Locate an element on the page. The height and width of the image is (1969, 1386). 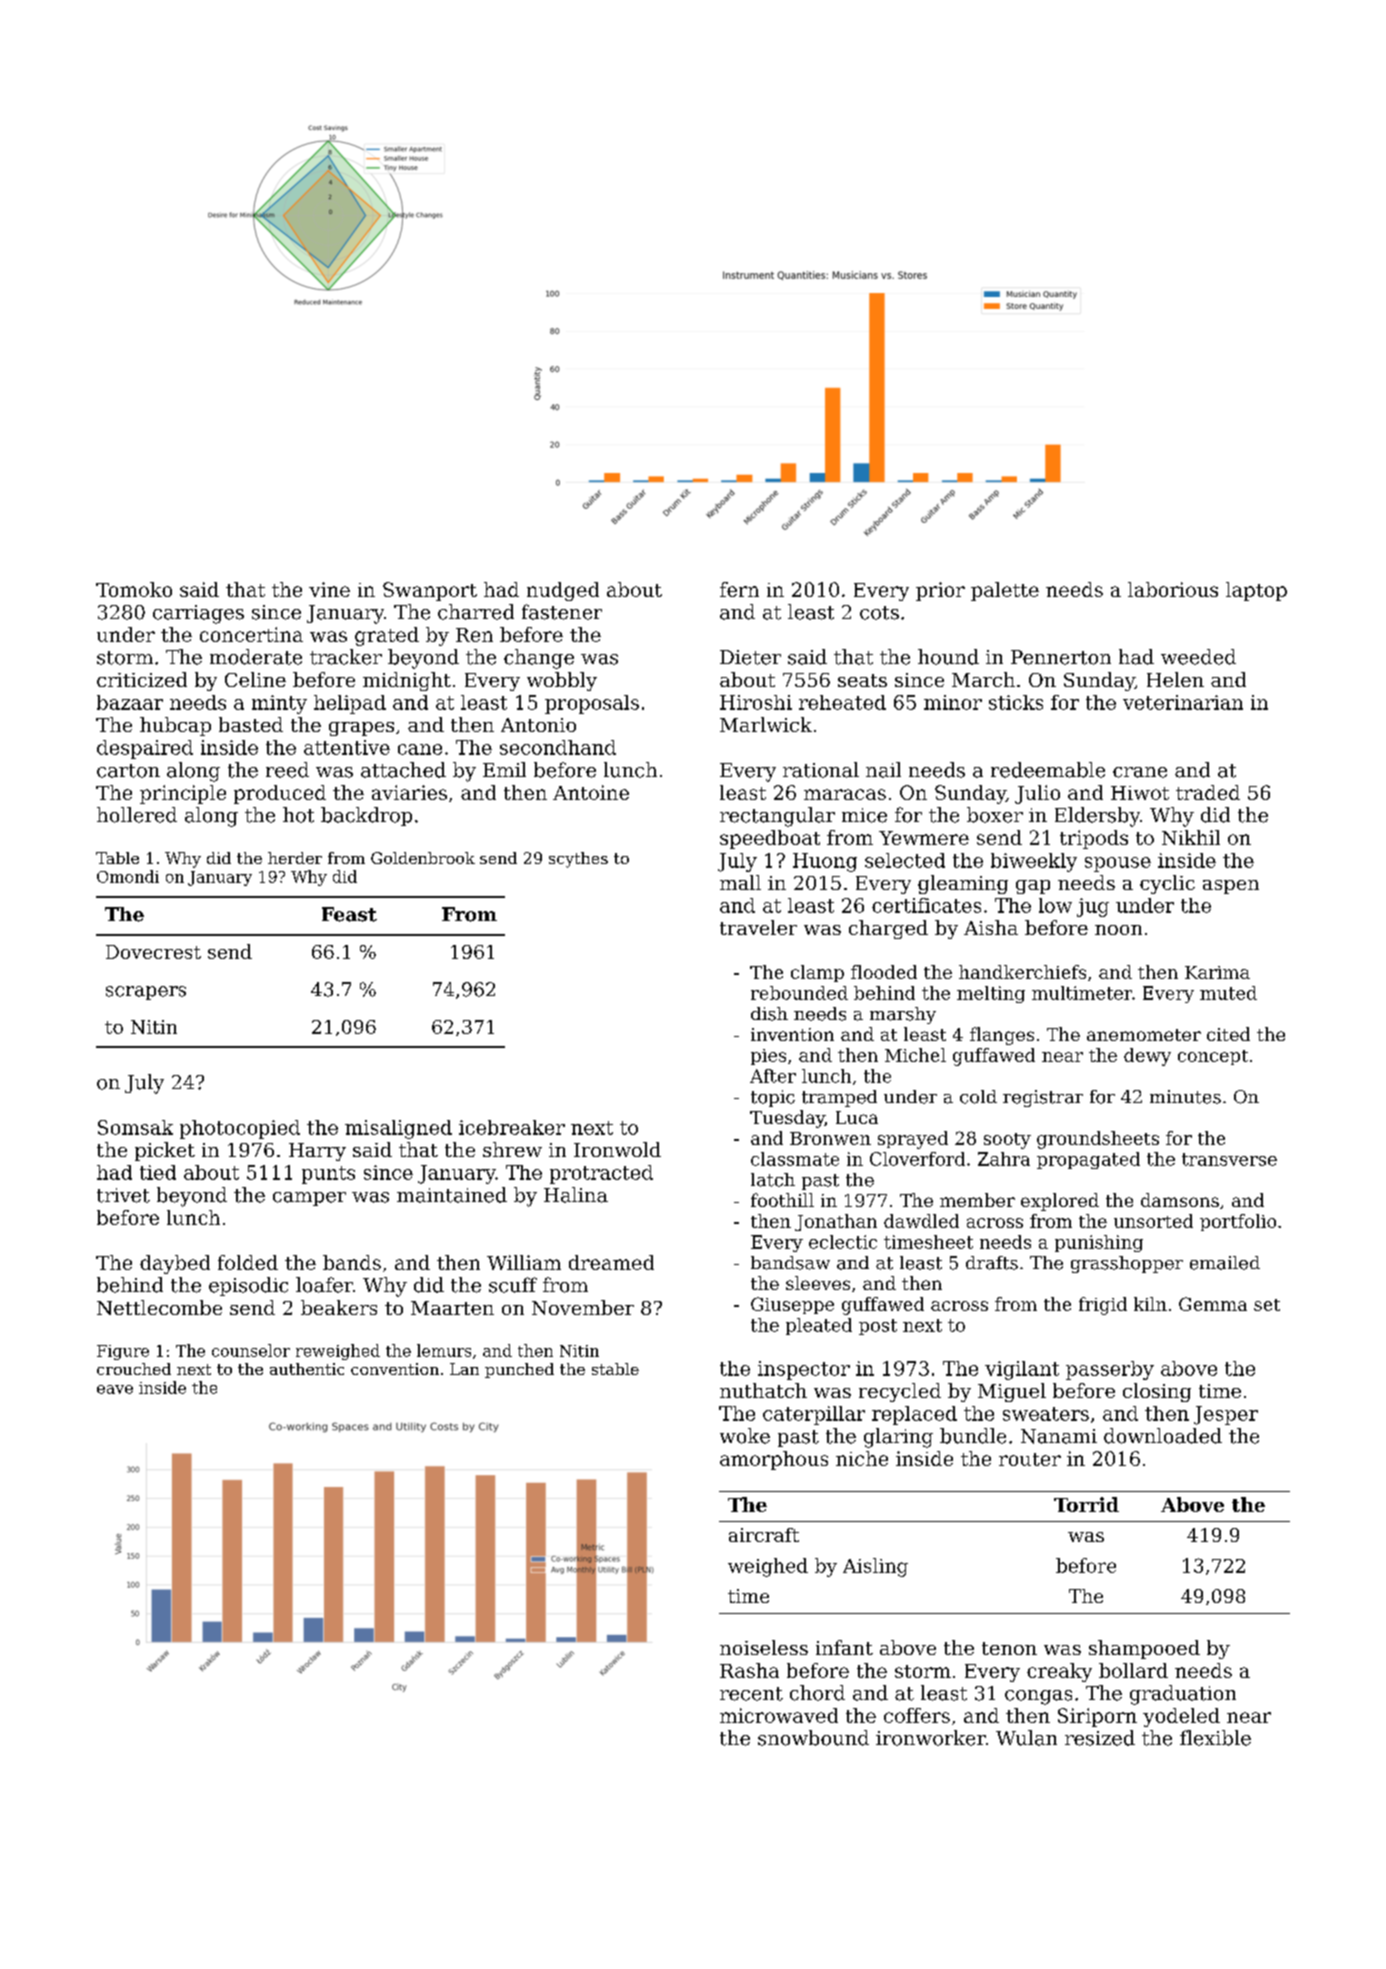
fern is located at coordinates (739, 589).
